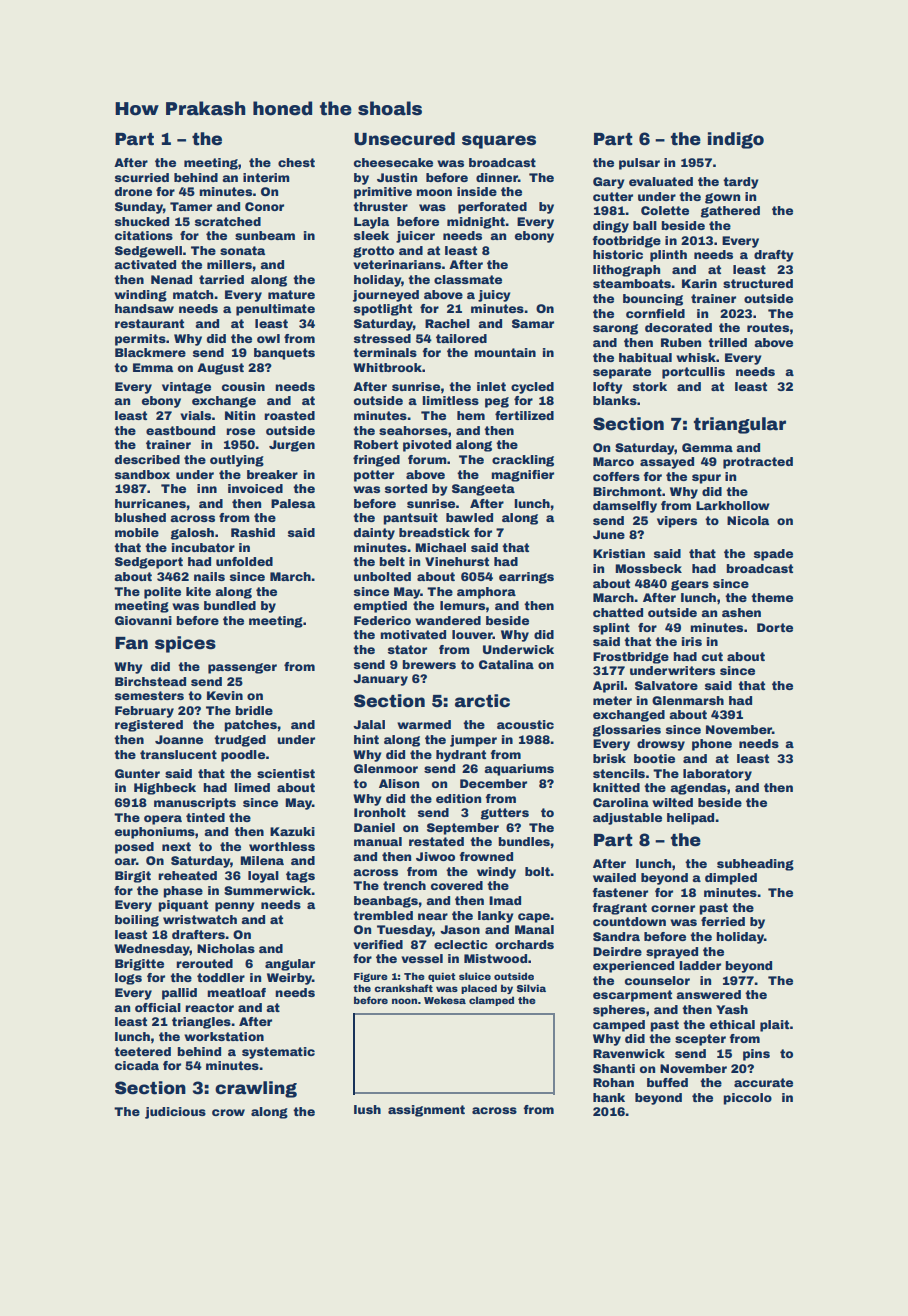 The image size is (908, 1316). Describe the element at coordinates (723, 921) in the screenshot. I see `ferried` at that location.
